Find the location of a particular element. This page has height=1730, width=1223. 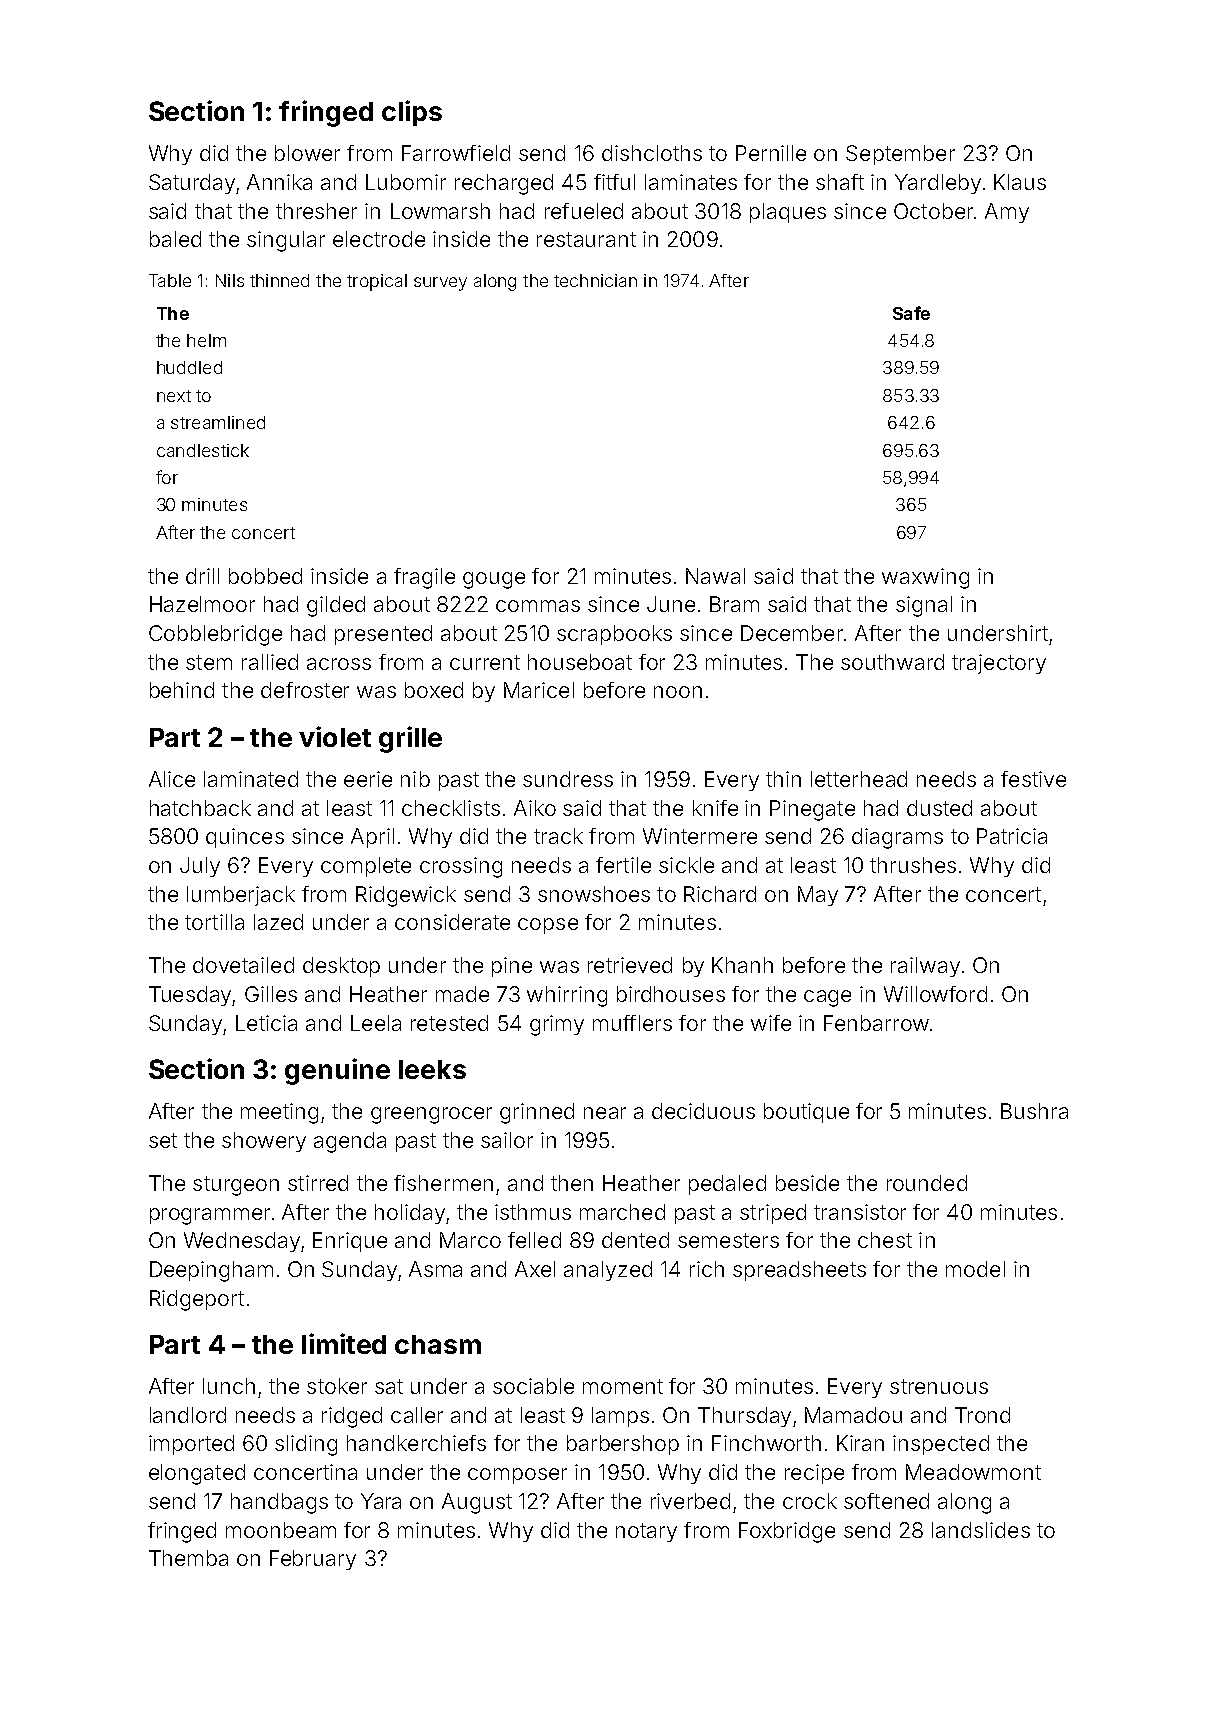

handbags is located at coordinates (279, 1503).
